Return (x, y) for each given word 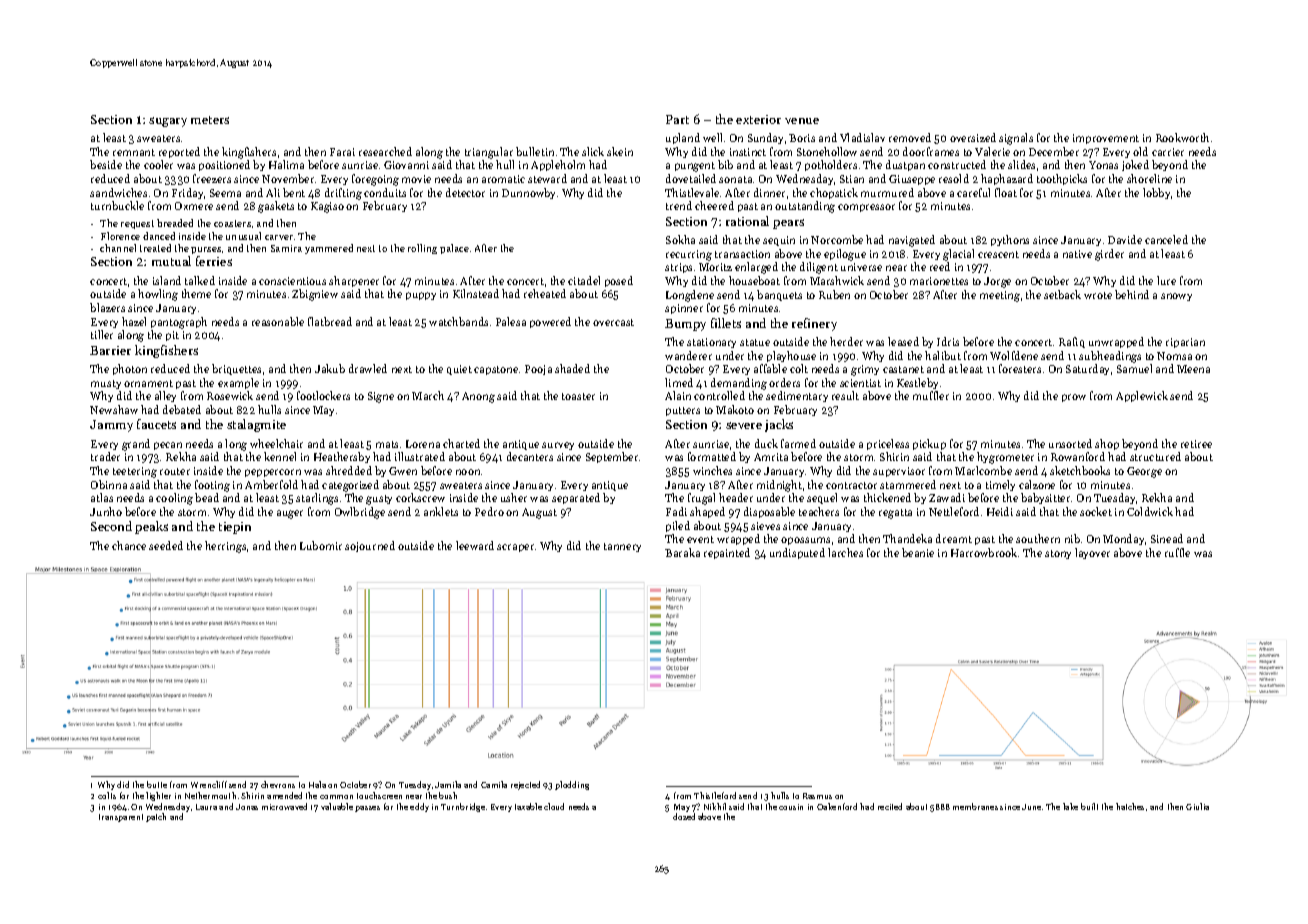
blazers (107, 307)
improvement (1106, 139)
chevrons (278, 784)
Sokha (680, 239)
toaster (578, 396)
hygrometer (1005, 458)
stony (1058, 554)
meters (210, 120)
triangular (489, 153)
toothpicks (1062, 179)
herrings (225, 547)
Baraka (682, 552)
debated (182, 409)
